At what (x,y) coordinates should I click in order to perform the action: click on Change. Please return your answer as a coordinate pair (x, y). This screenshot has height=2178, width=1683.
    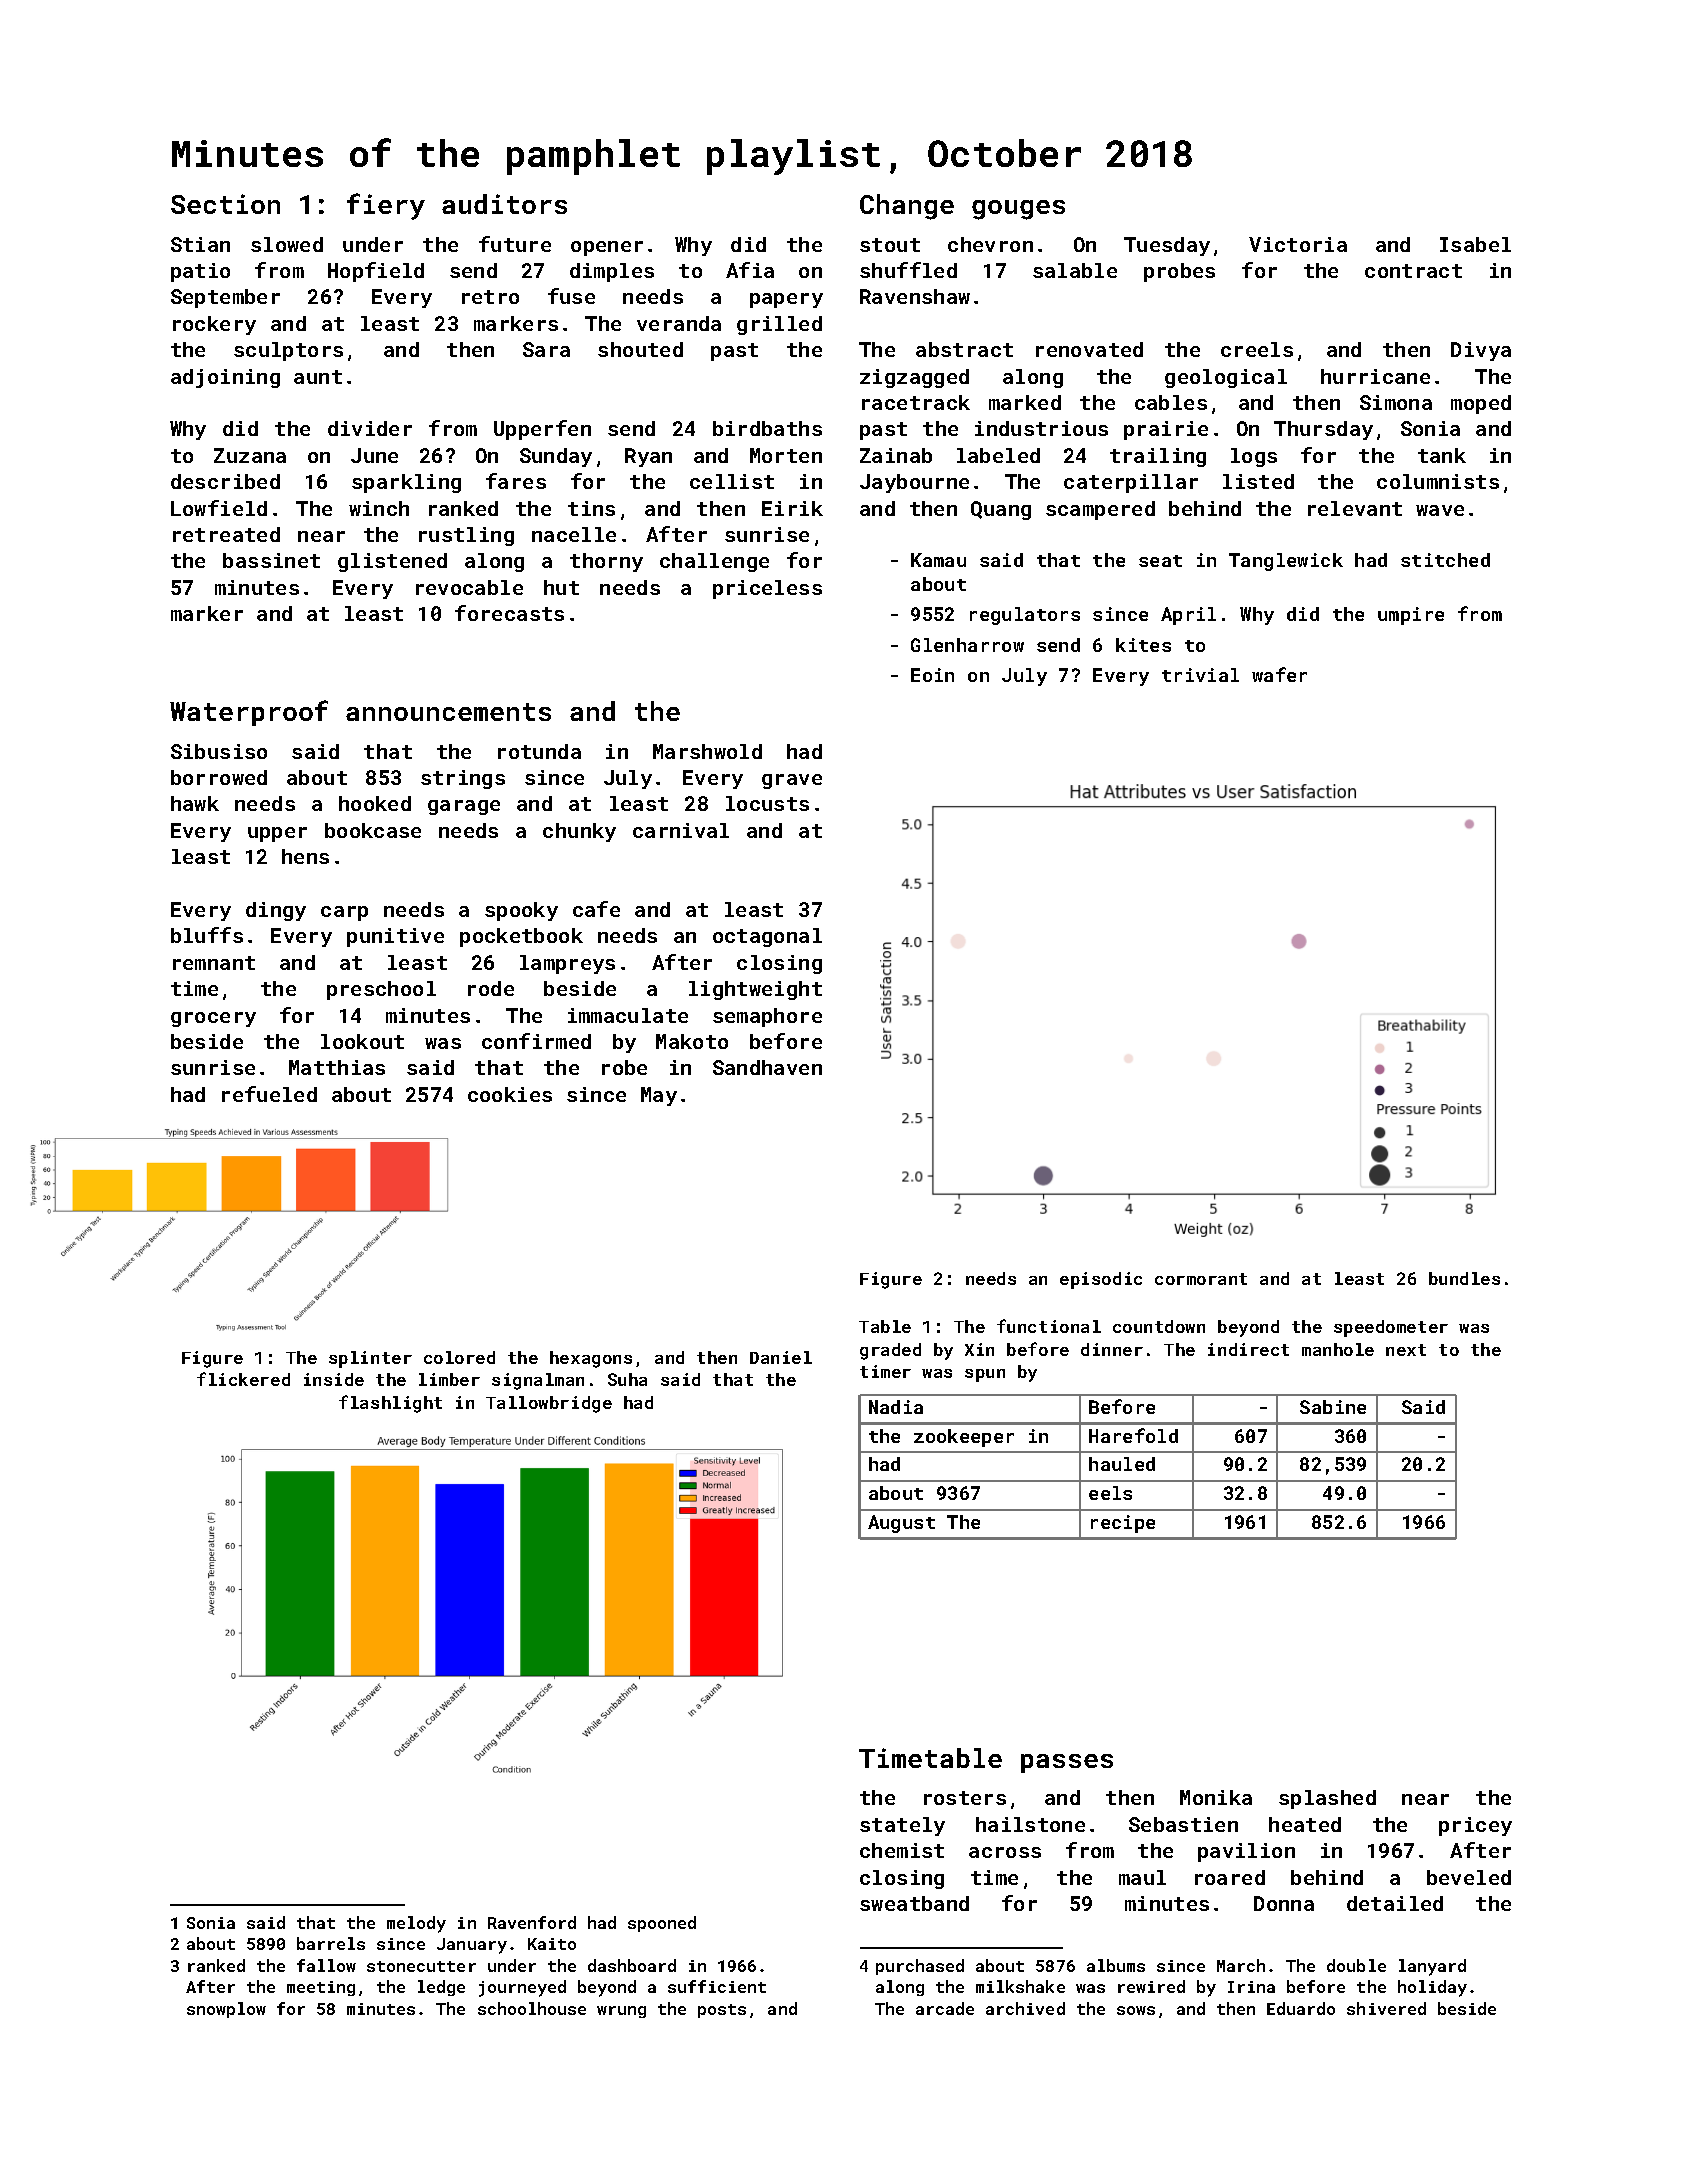
    Looking at the image, I should click on (907, 207).
